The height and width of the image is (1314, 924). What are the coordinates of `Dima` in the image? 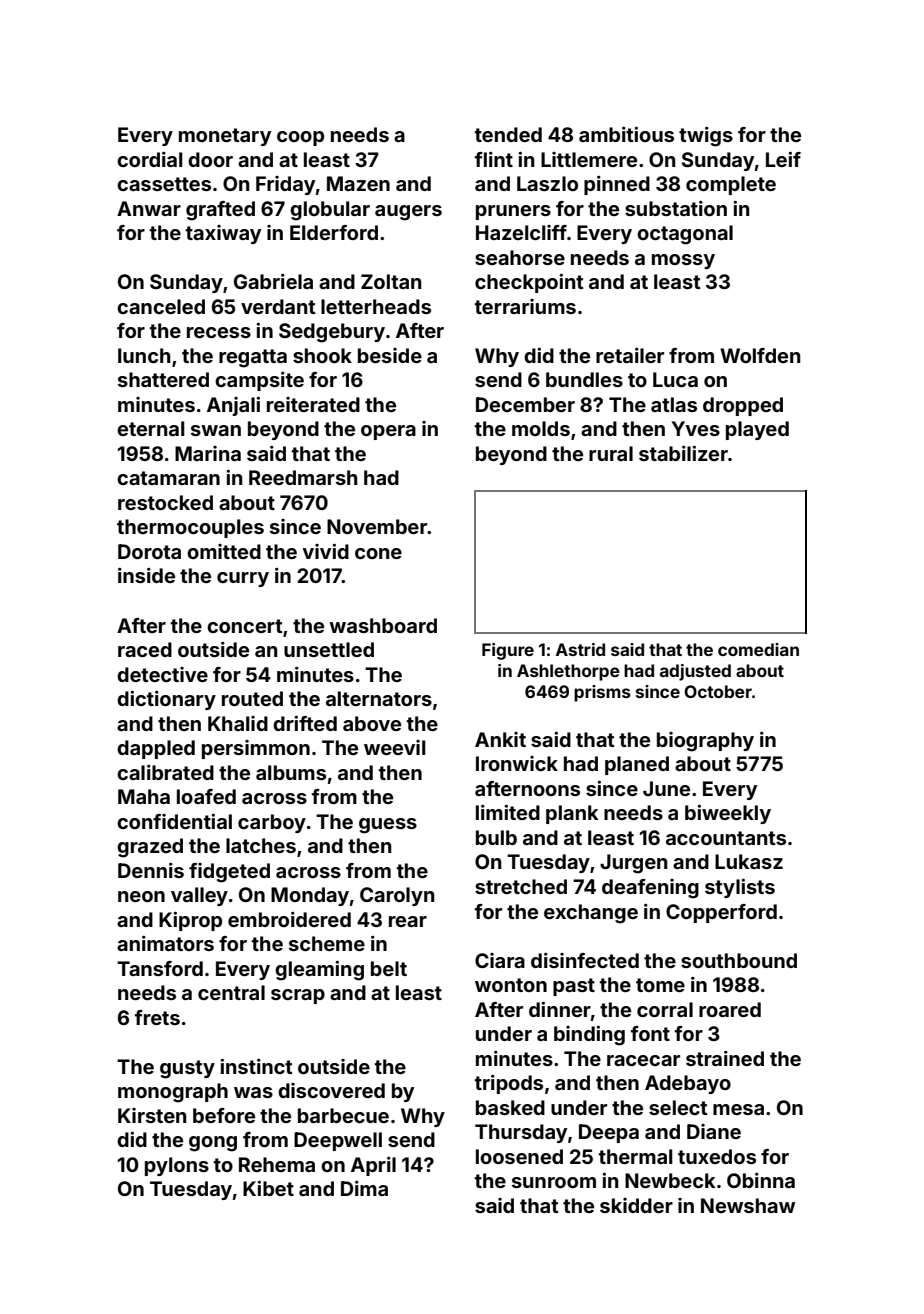 It's located at (364, 1188).
